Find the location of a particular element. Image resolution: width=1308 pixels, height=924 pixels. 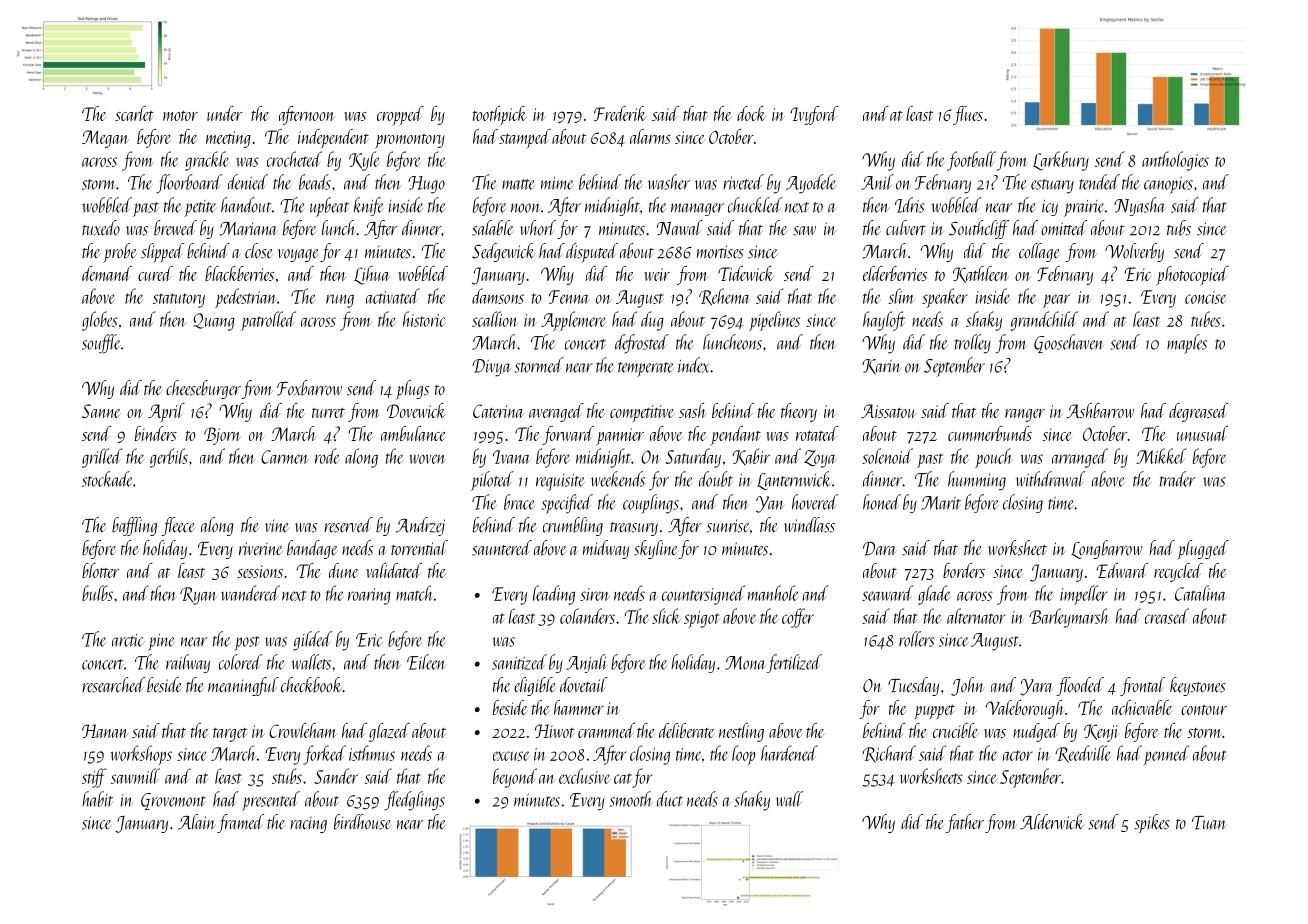

Mariana is located at coordinates (248, 229).
